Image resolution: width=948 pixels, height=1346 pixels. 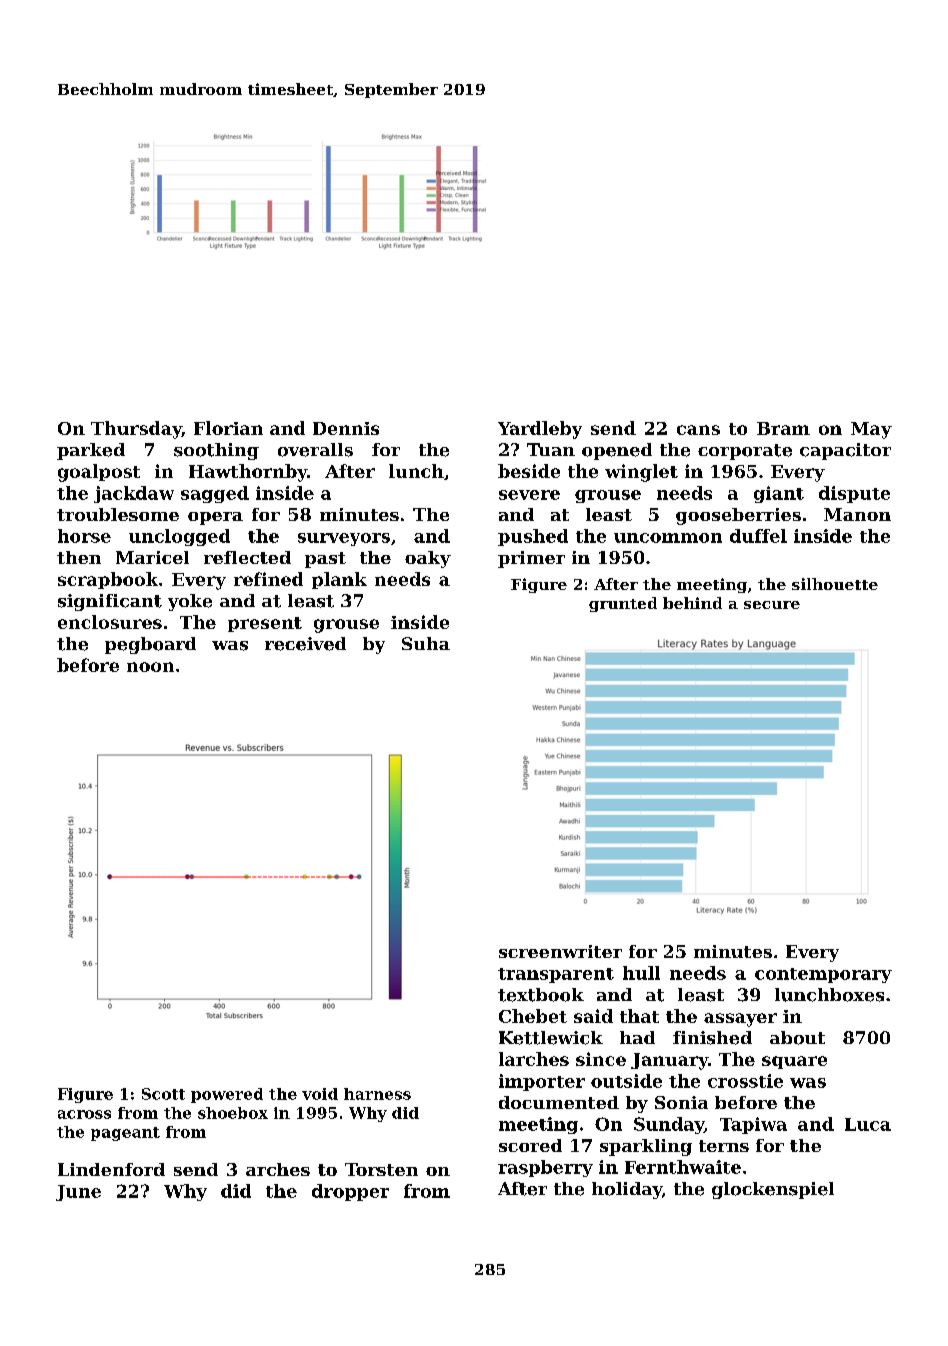 What do you see at coordinates (783, 428) in the page?
I see `Bram` at bounding box center [783, 428].
